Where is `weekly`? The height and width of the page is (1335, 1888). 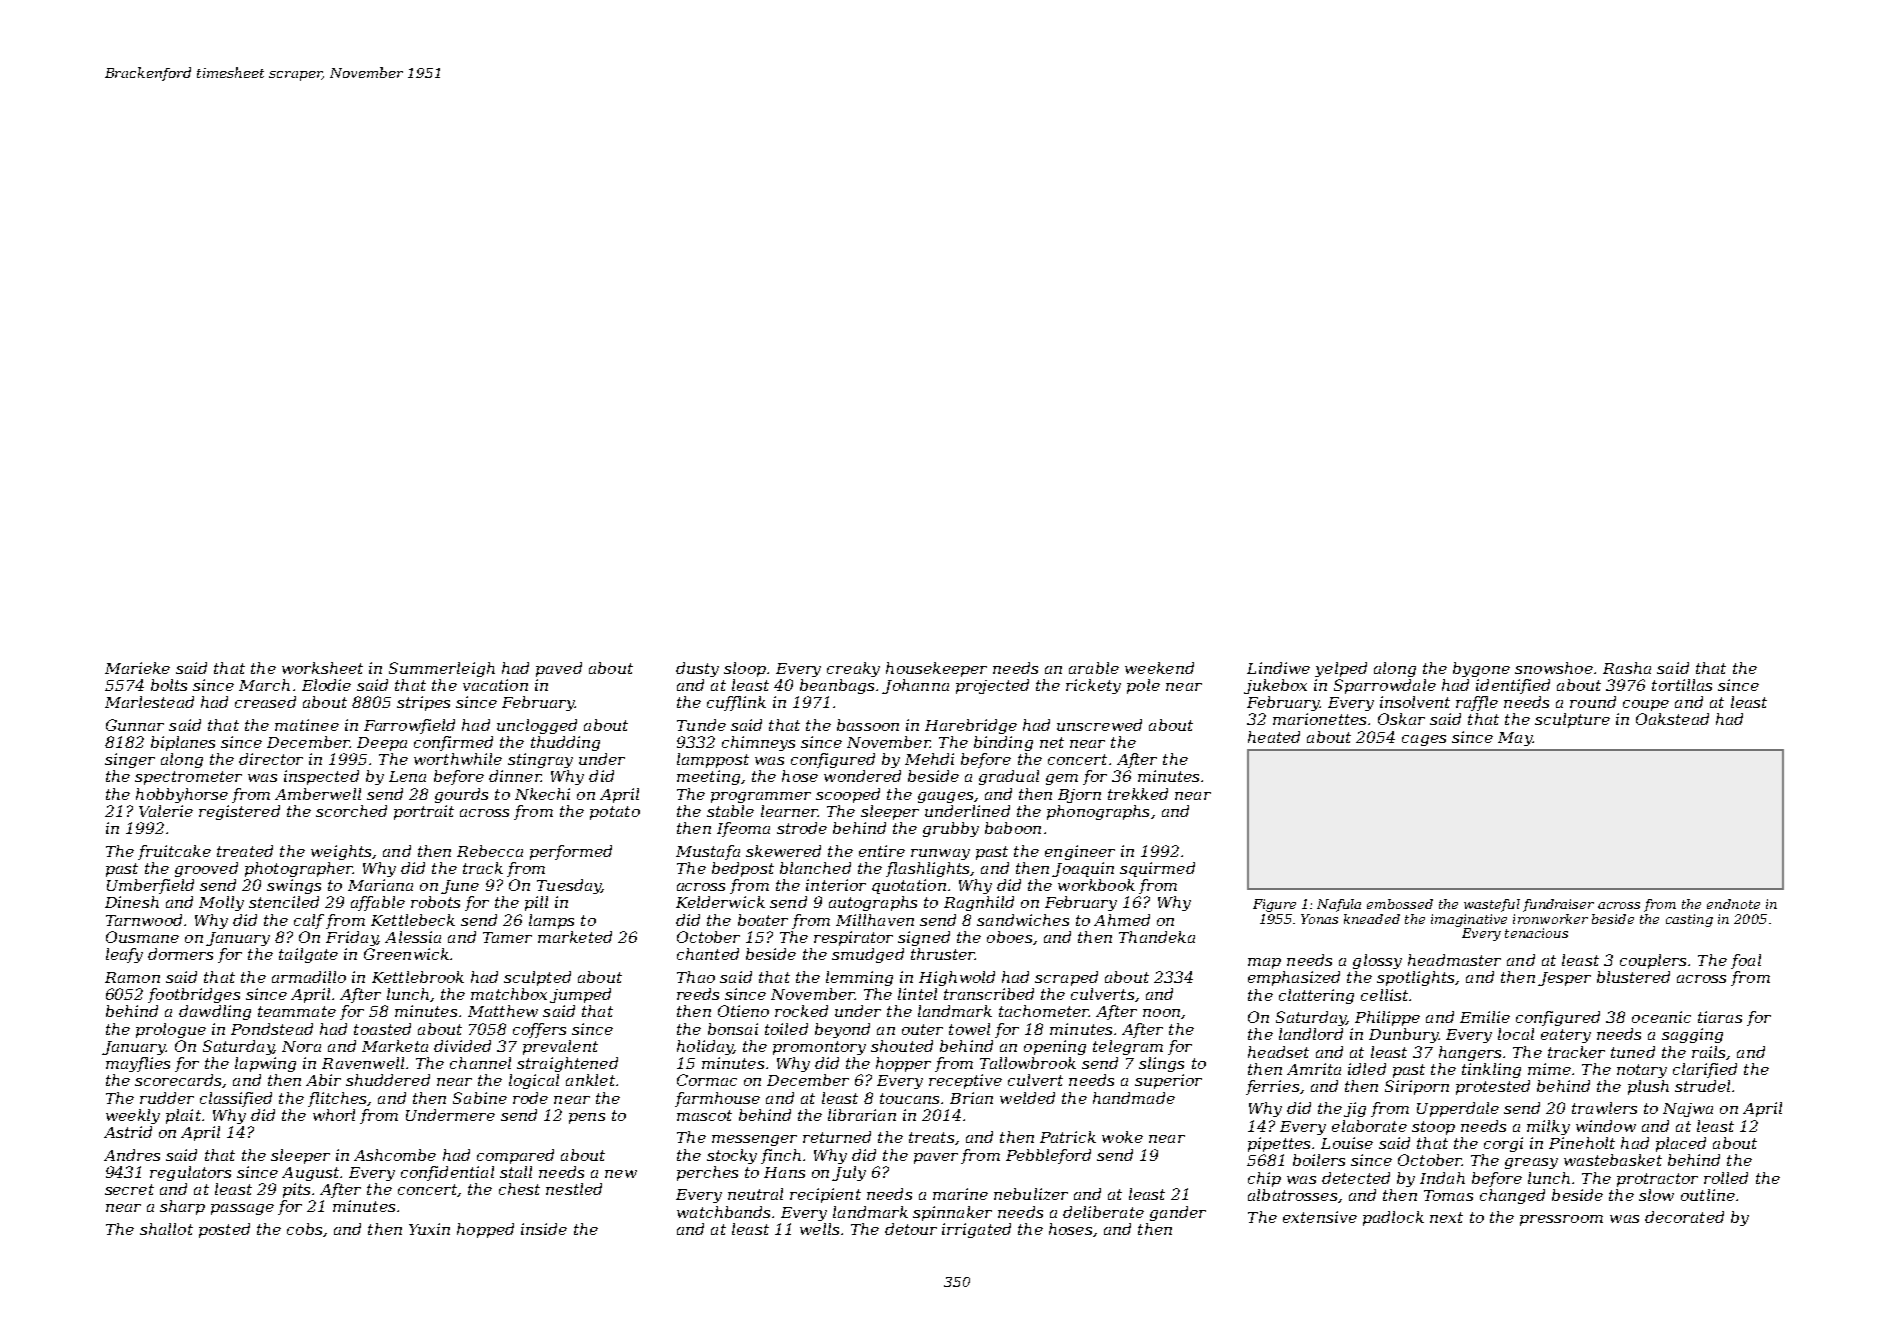 weekly is located at coordinates (133, 1116).
